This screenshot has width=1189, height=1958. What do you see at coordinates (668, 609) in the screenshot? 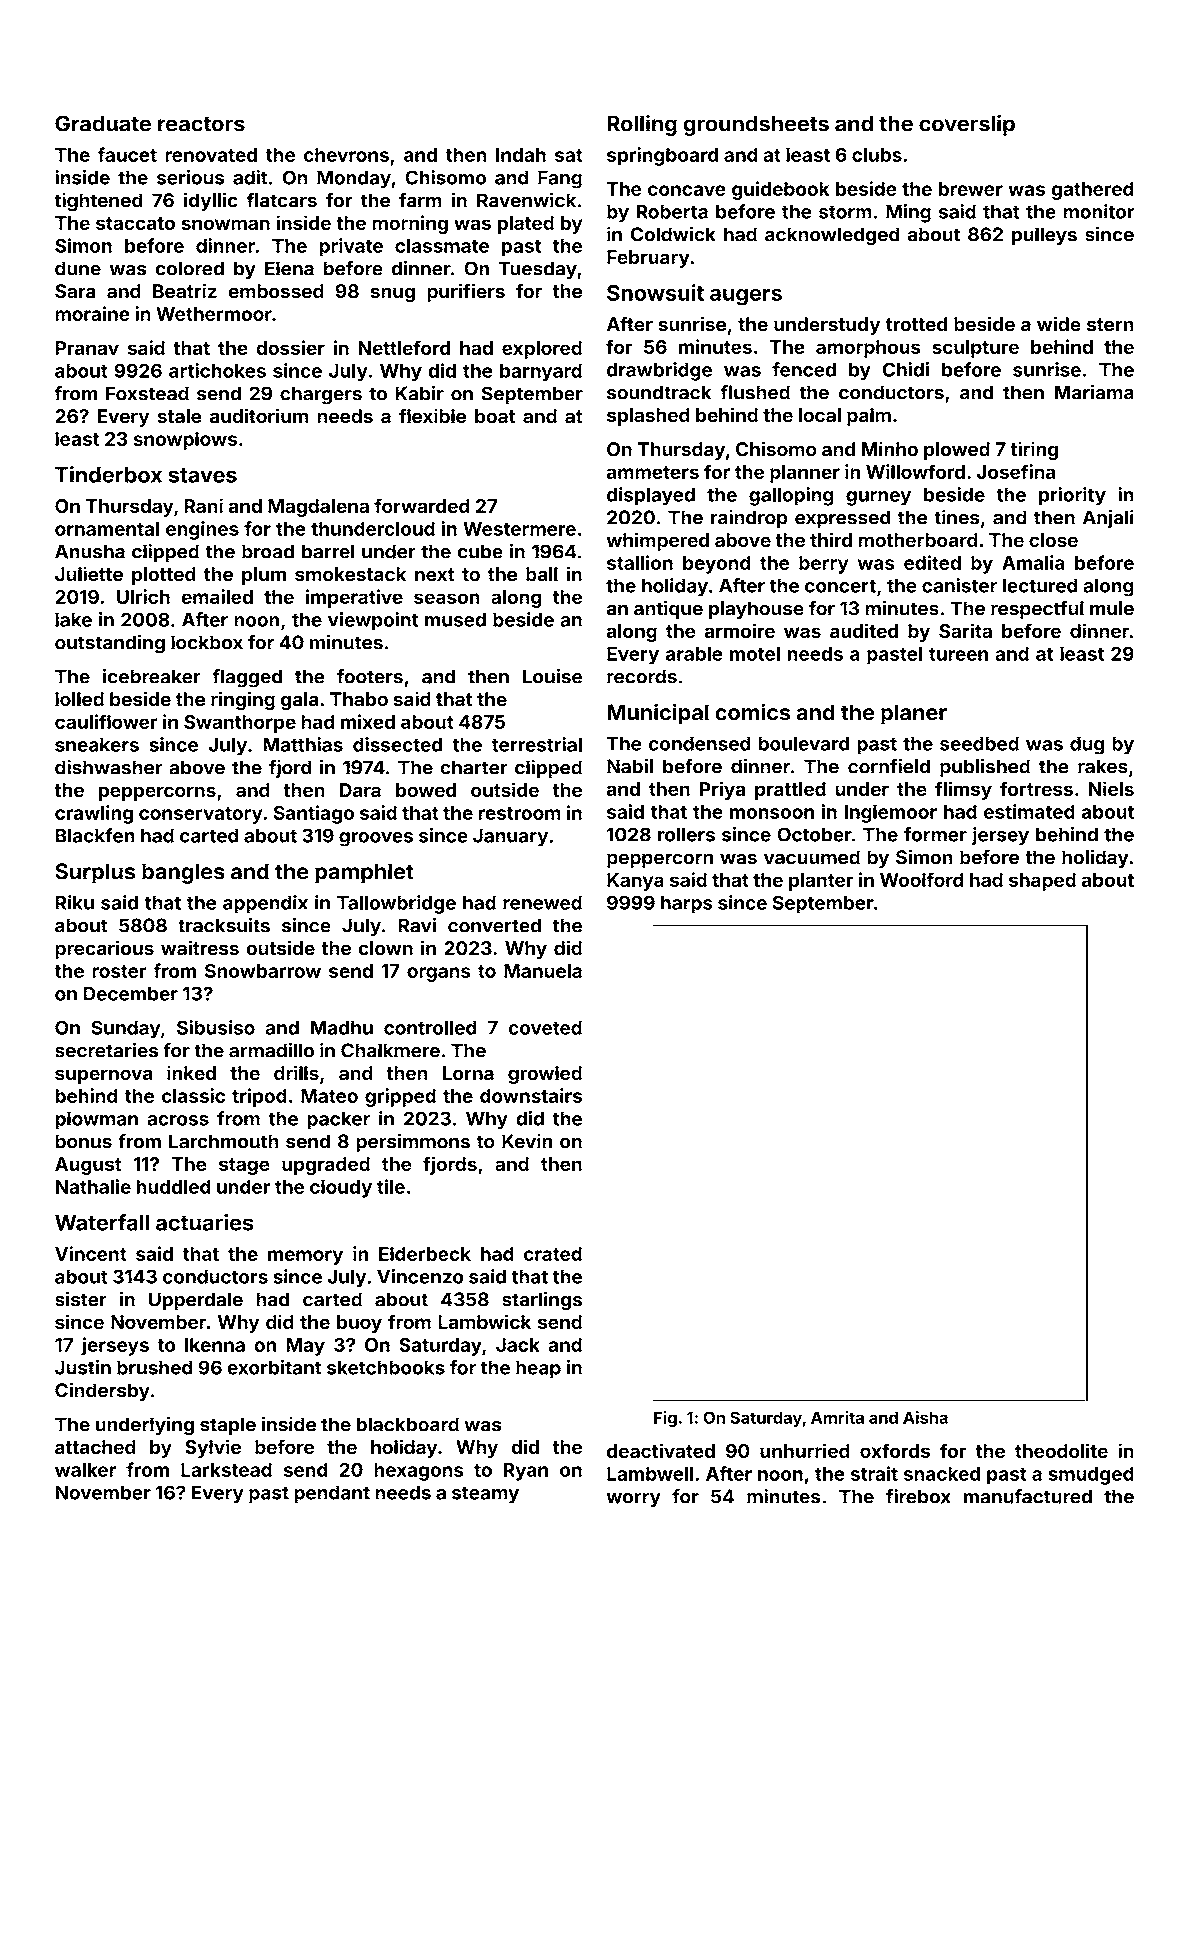
I see `antique` at bounding box center [668, 609].
